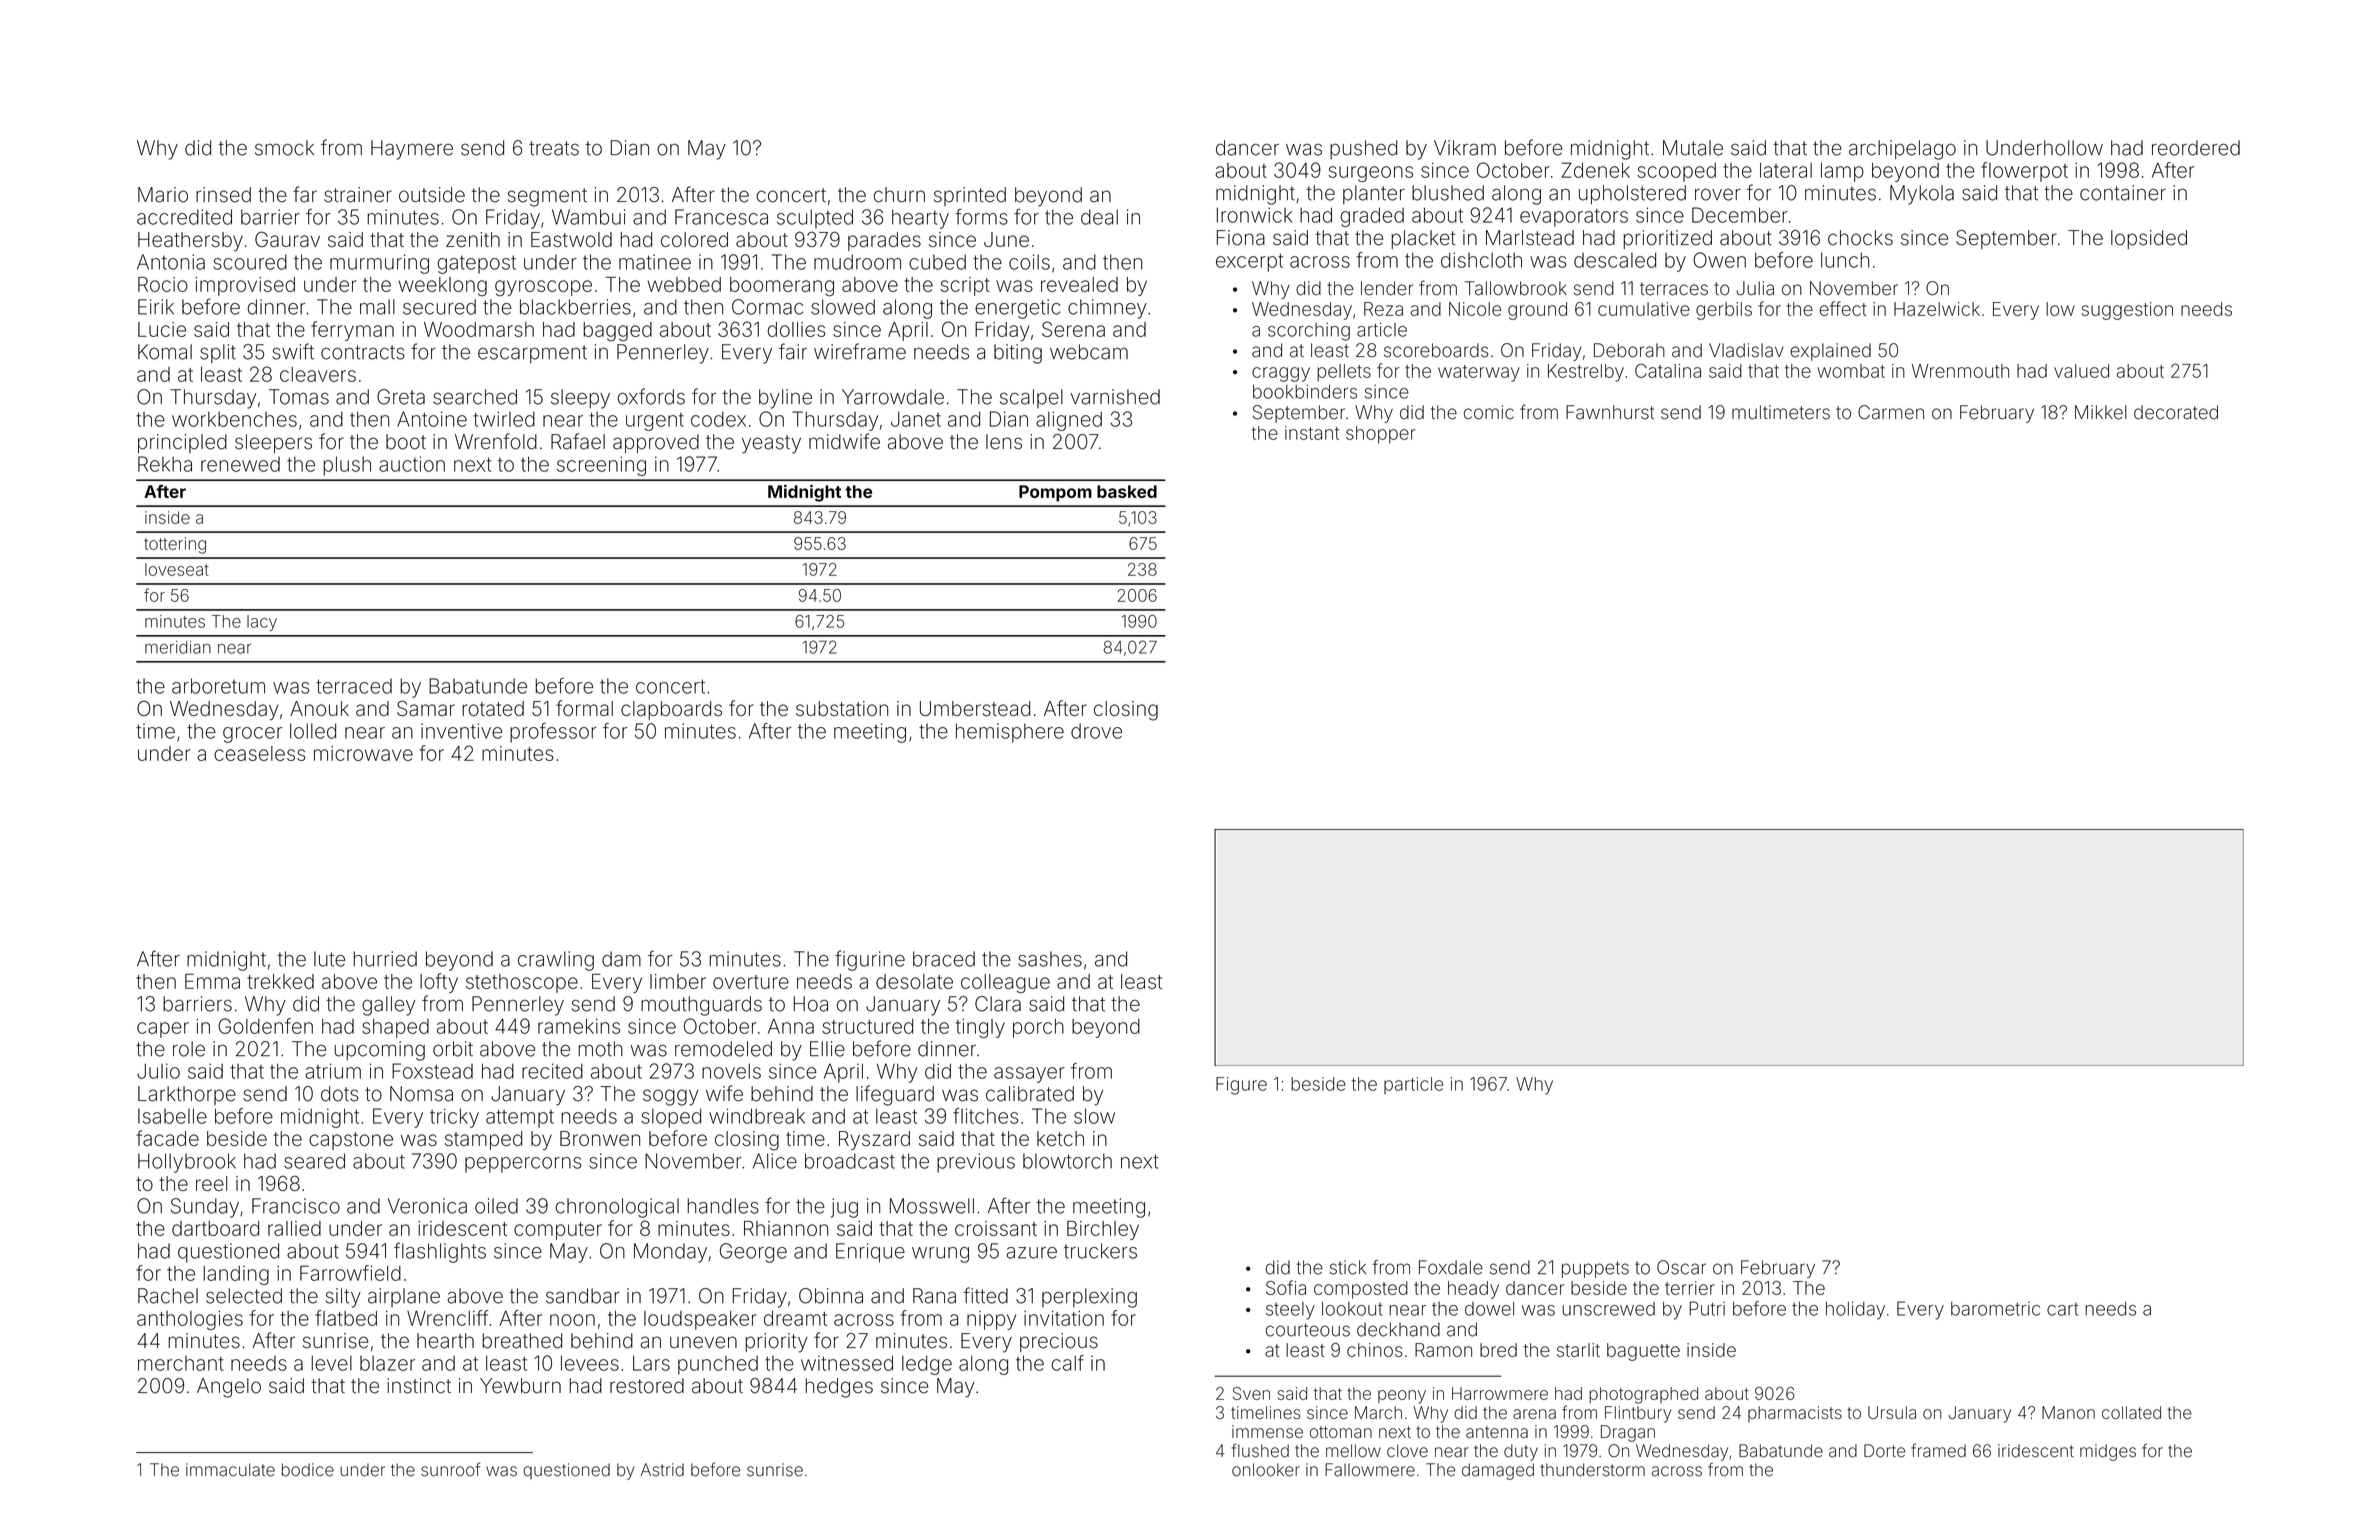  I want to click on Foxstead, so click(432, 1071).
